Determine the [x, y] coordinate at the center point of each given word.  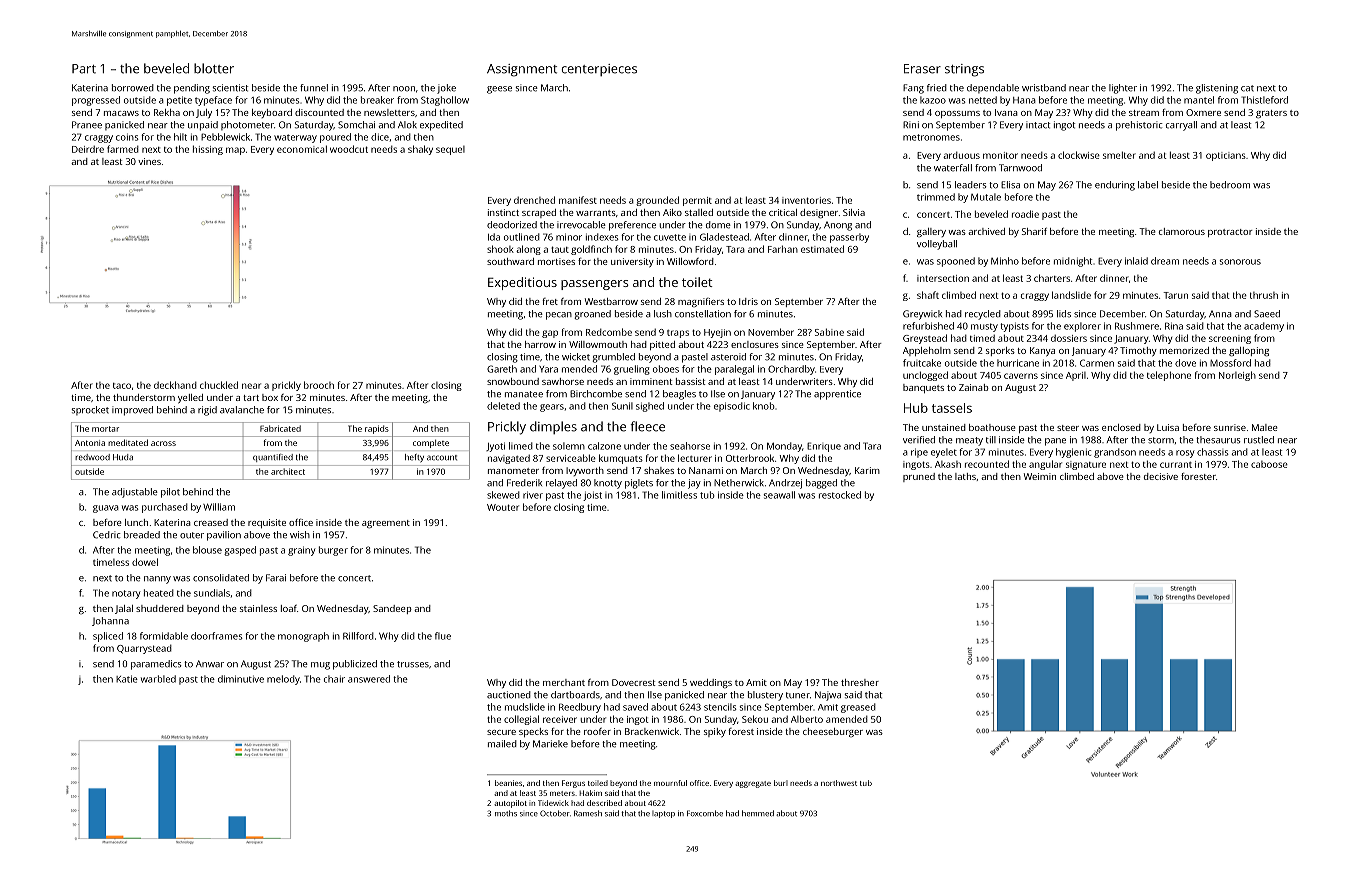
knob [763, 406]
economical [302, 149]
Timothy [1138, 352]
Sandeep [392, 609]
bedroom [1230, 185]
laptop [663, 814]
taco [122, 386]
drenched [534, 200]
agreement [386, 524]
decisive [1161, 476]
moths [506, 813]
